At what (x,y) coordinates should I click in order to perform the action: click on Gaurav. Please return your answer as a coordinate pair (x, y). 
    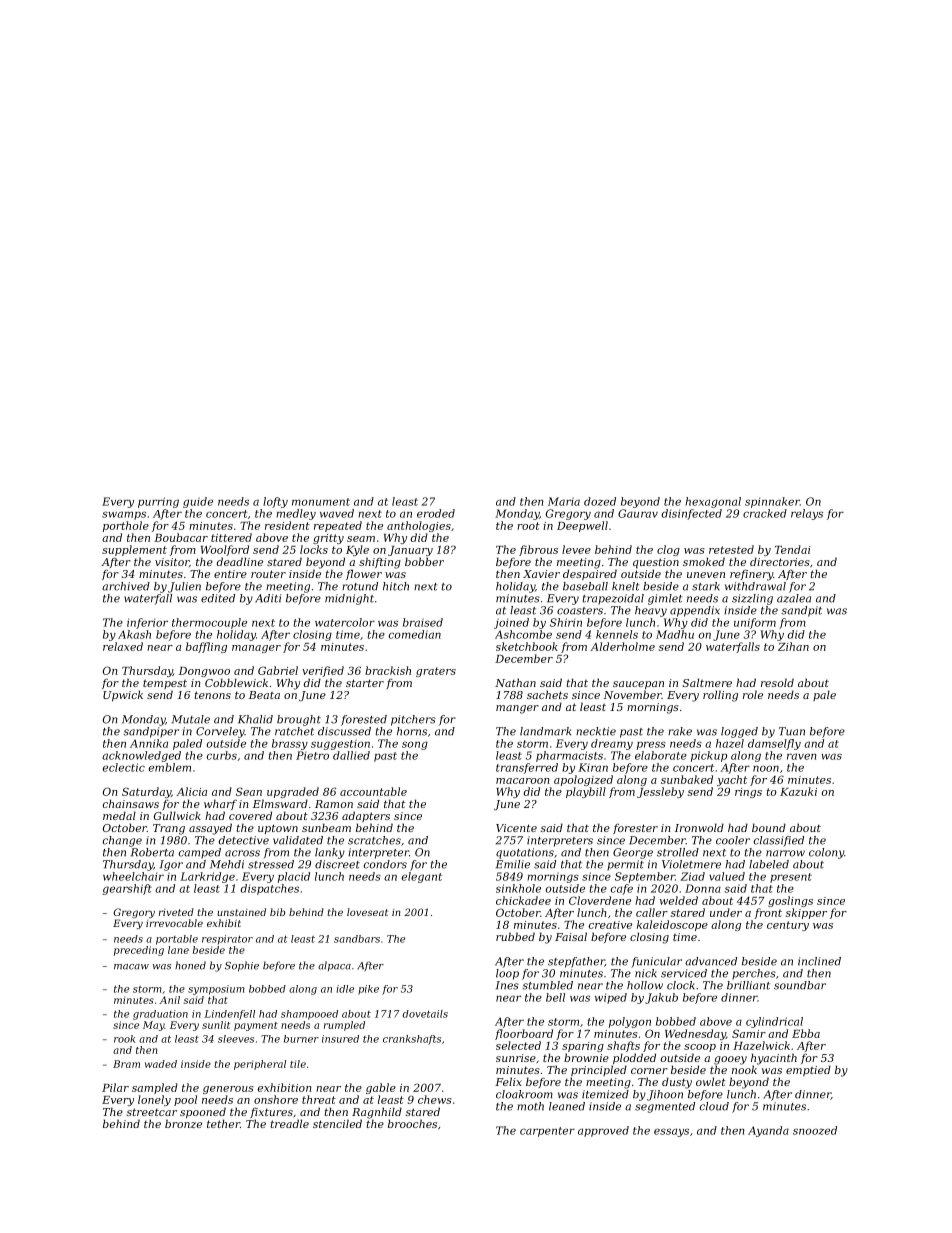
    Looking at the image, I should click on (638, 513).
